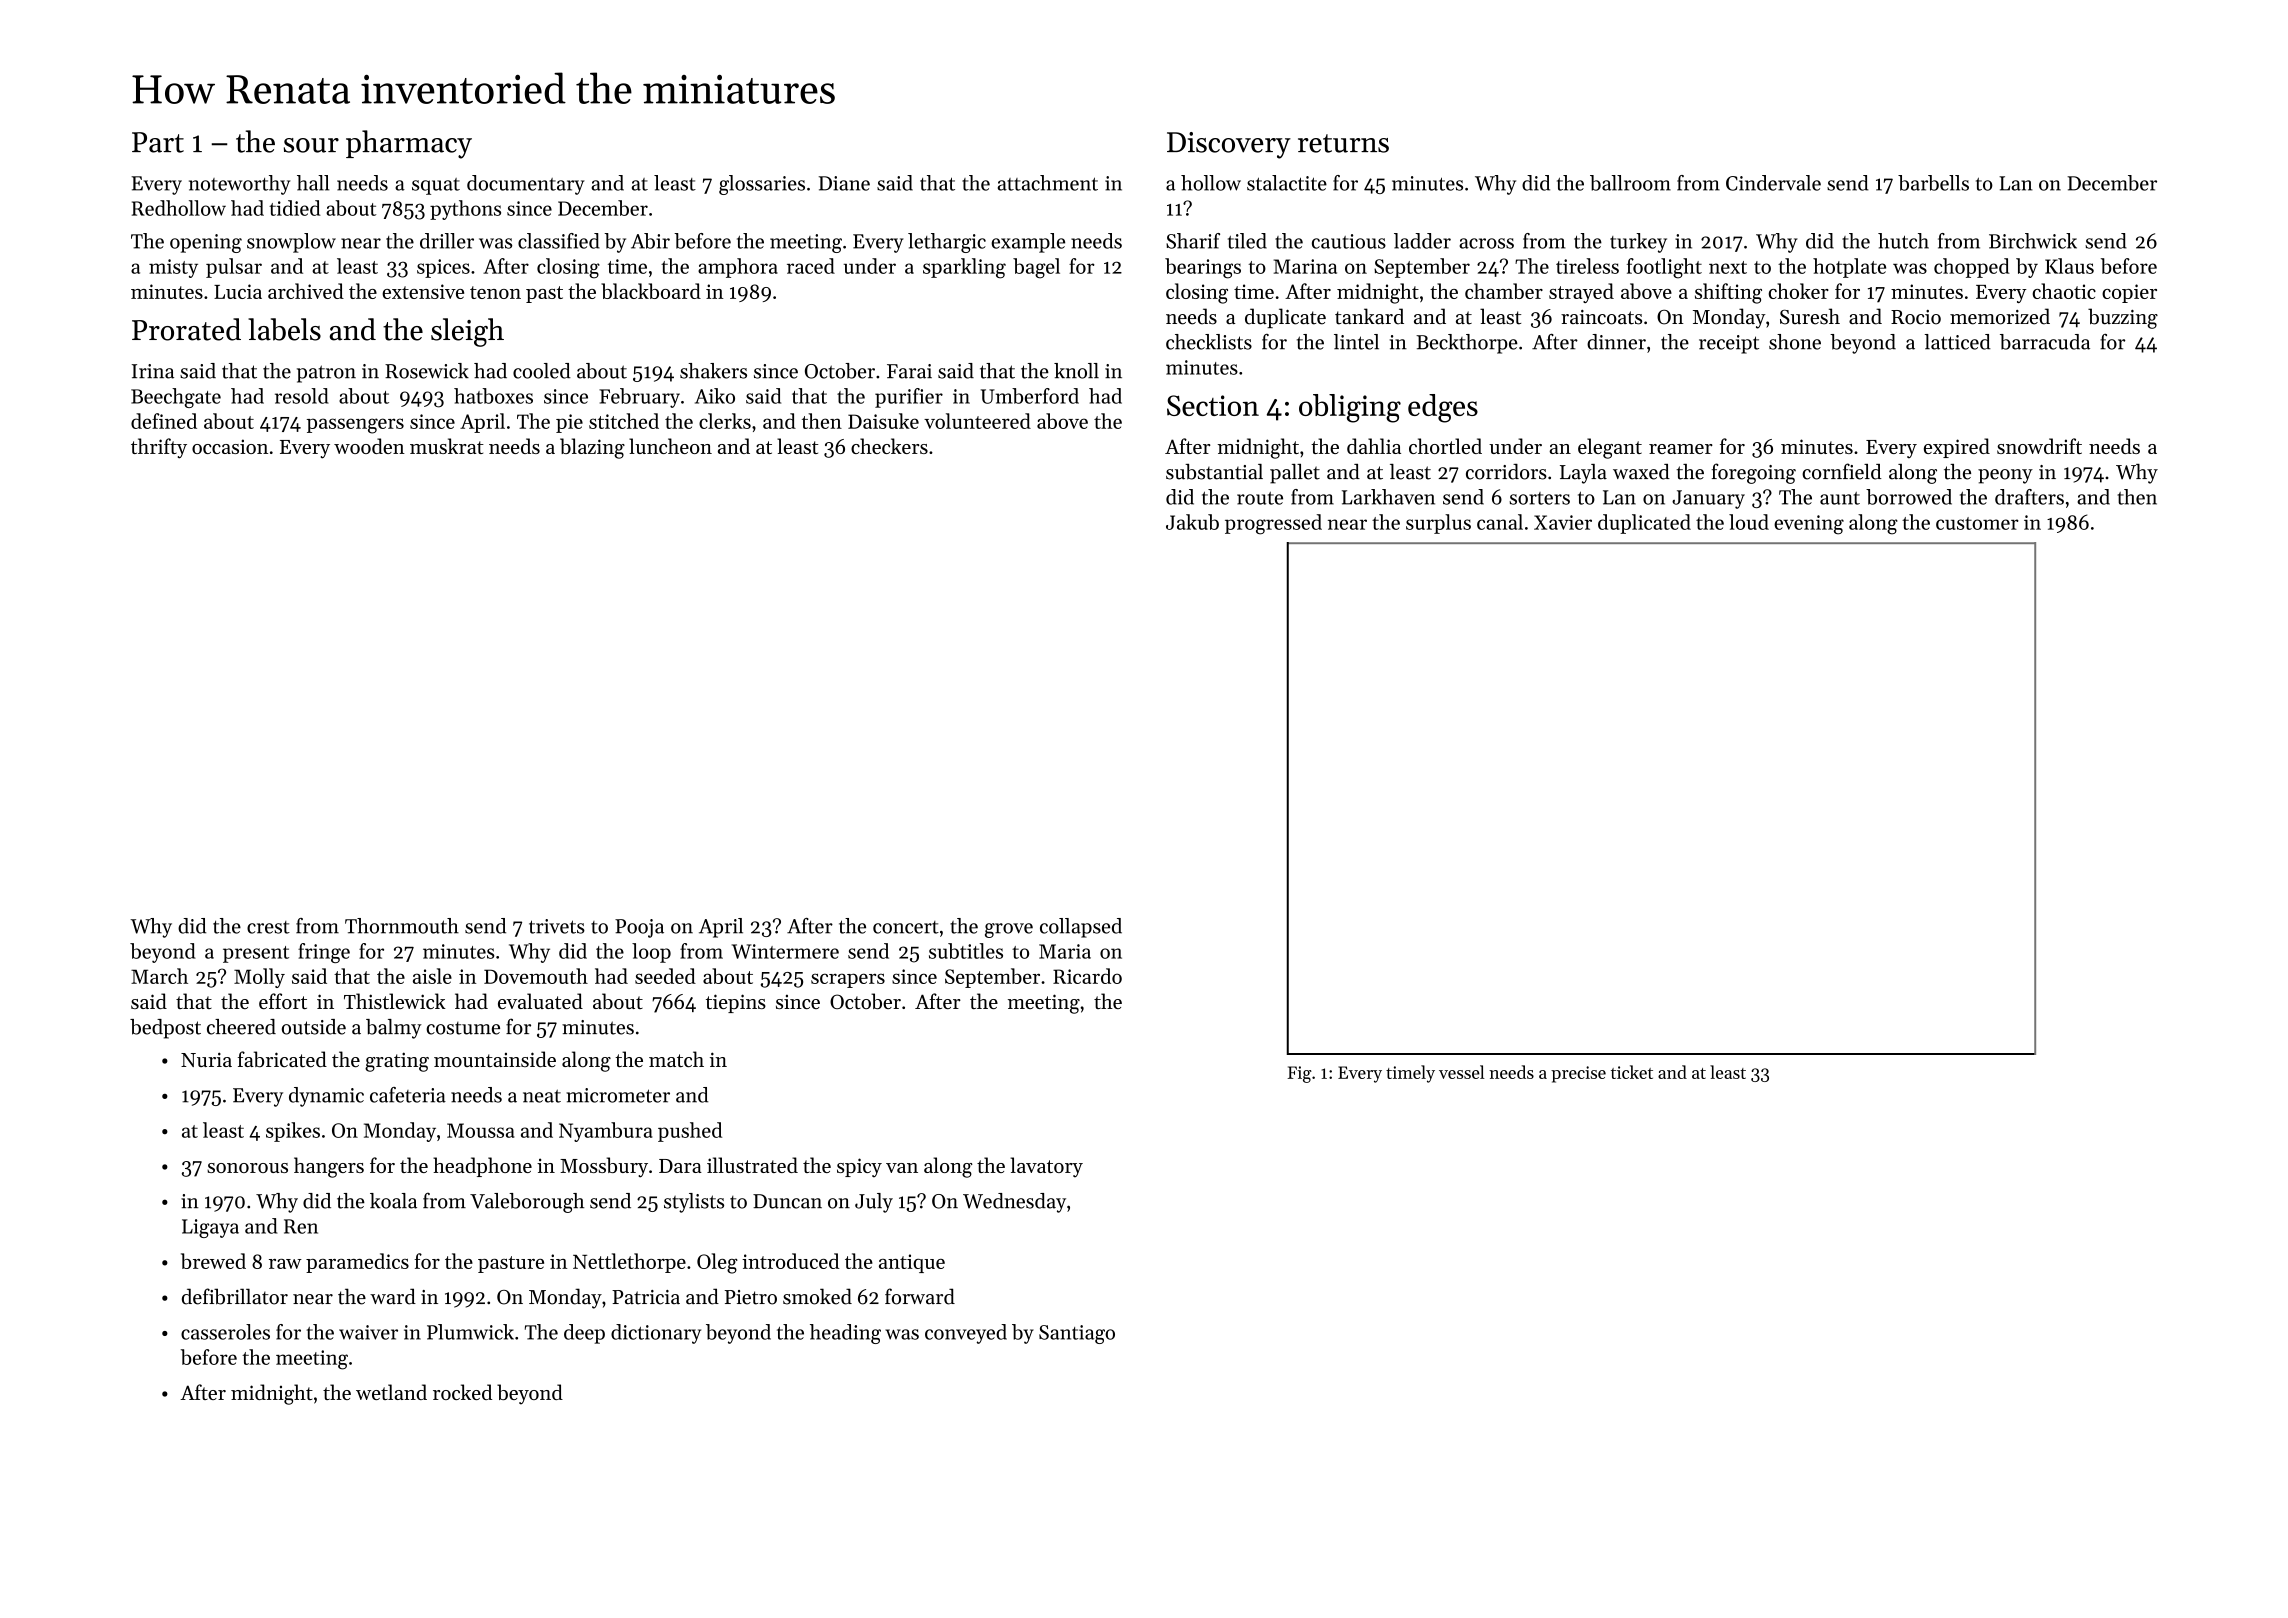  Describe the element at coordinates (1192, 522) in the image. I see `Jakub` at that location.
